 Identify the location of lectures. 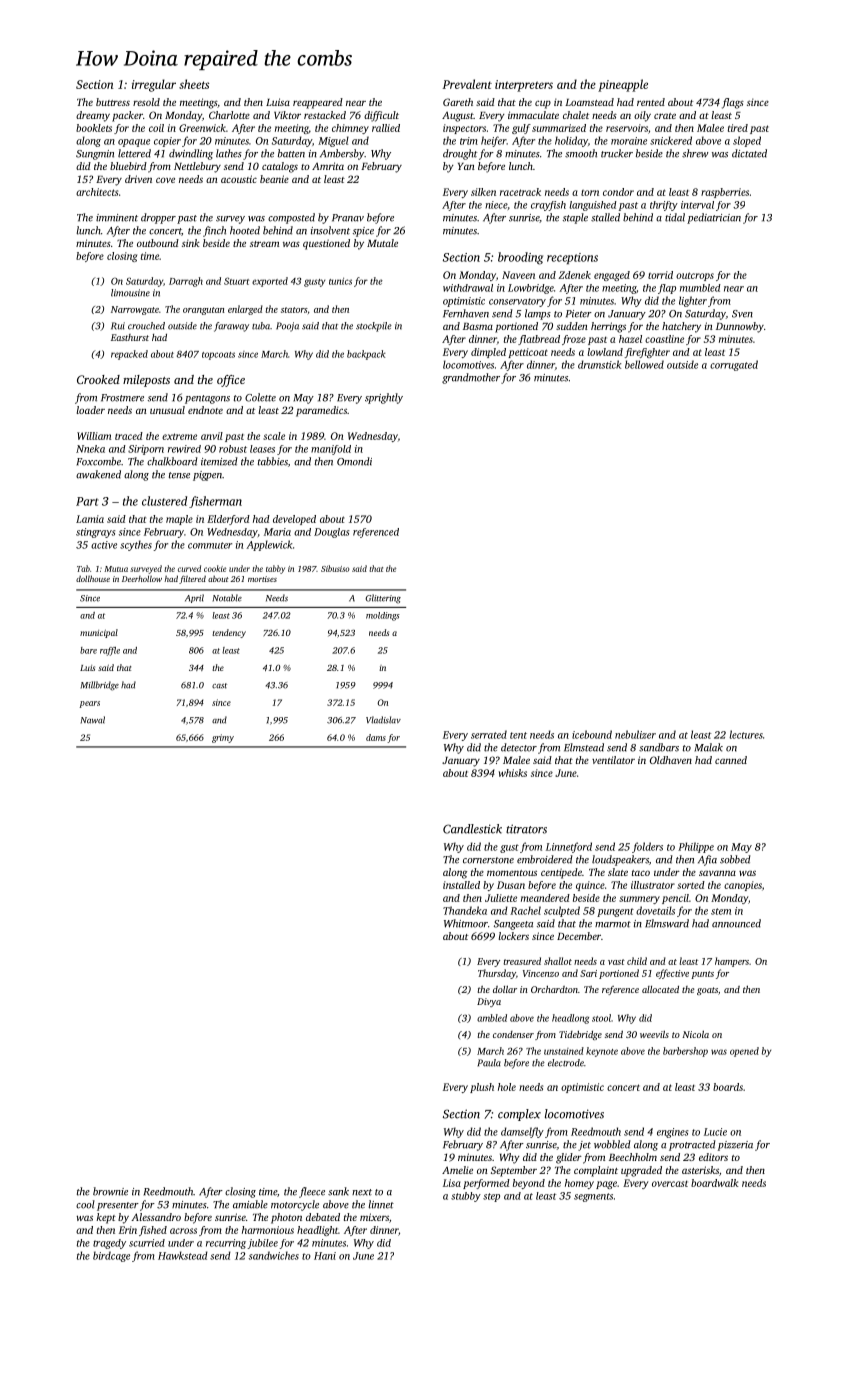
(746, 734).
